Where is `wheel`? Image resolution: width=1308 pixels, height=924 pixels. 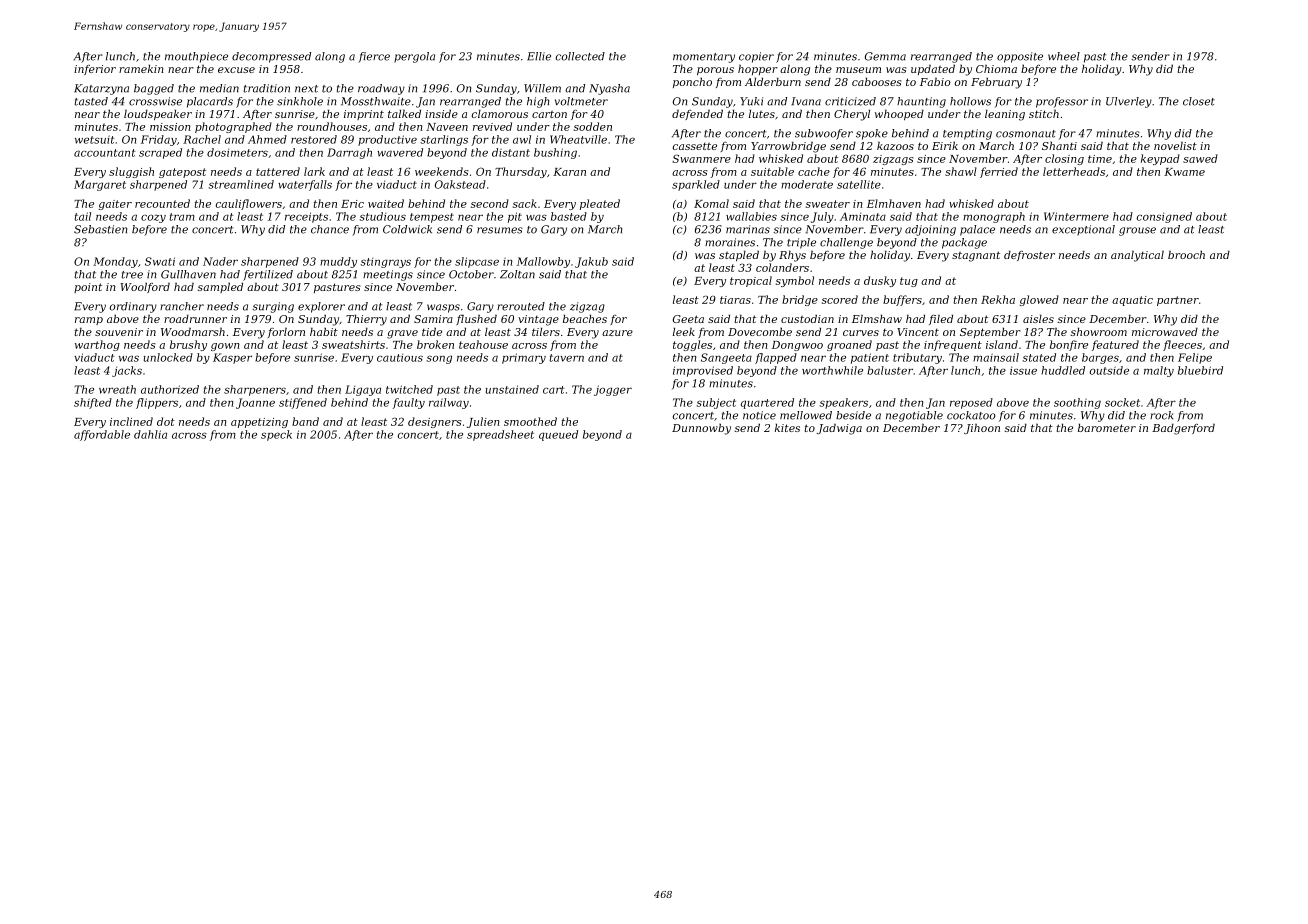
wheel is located at coordinates (1064, 56).
